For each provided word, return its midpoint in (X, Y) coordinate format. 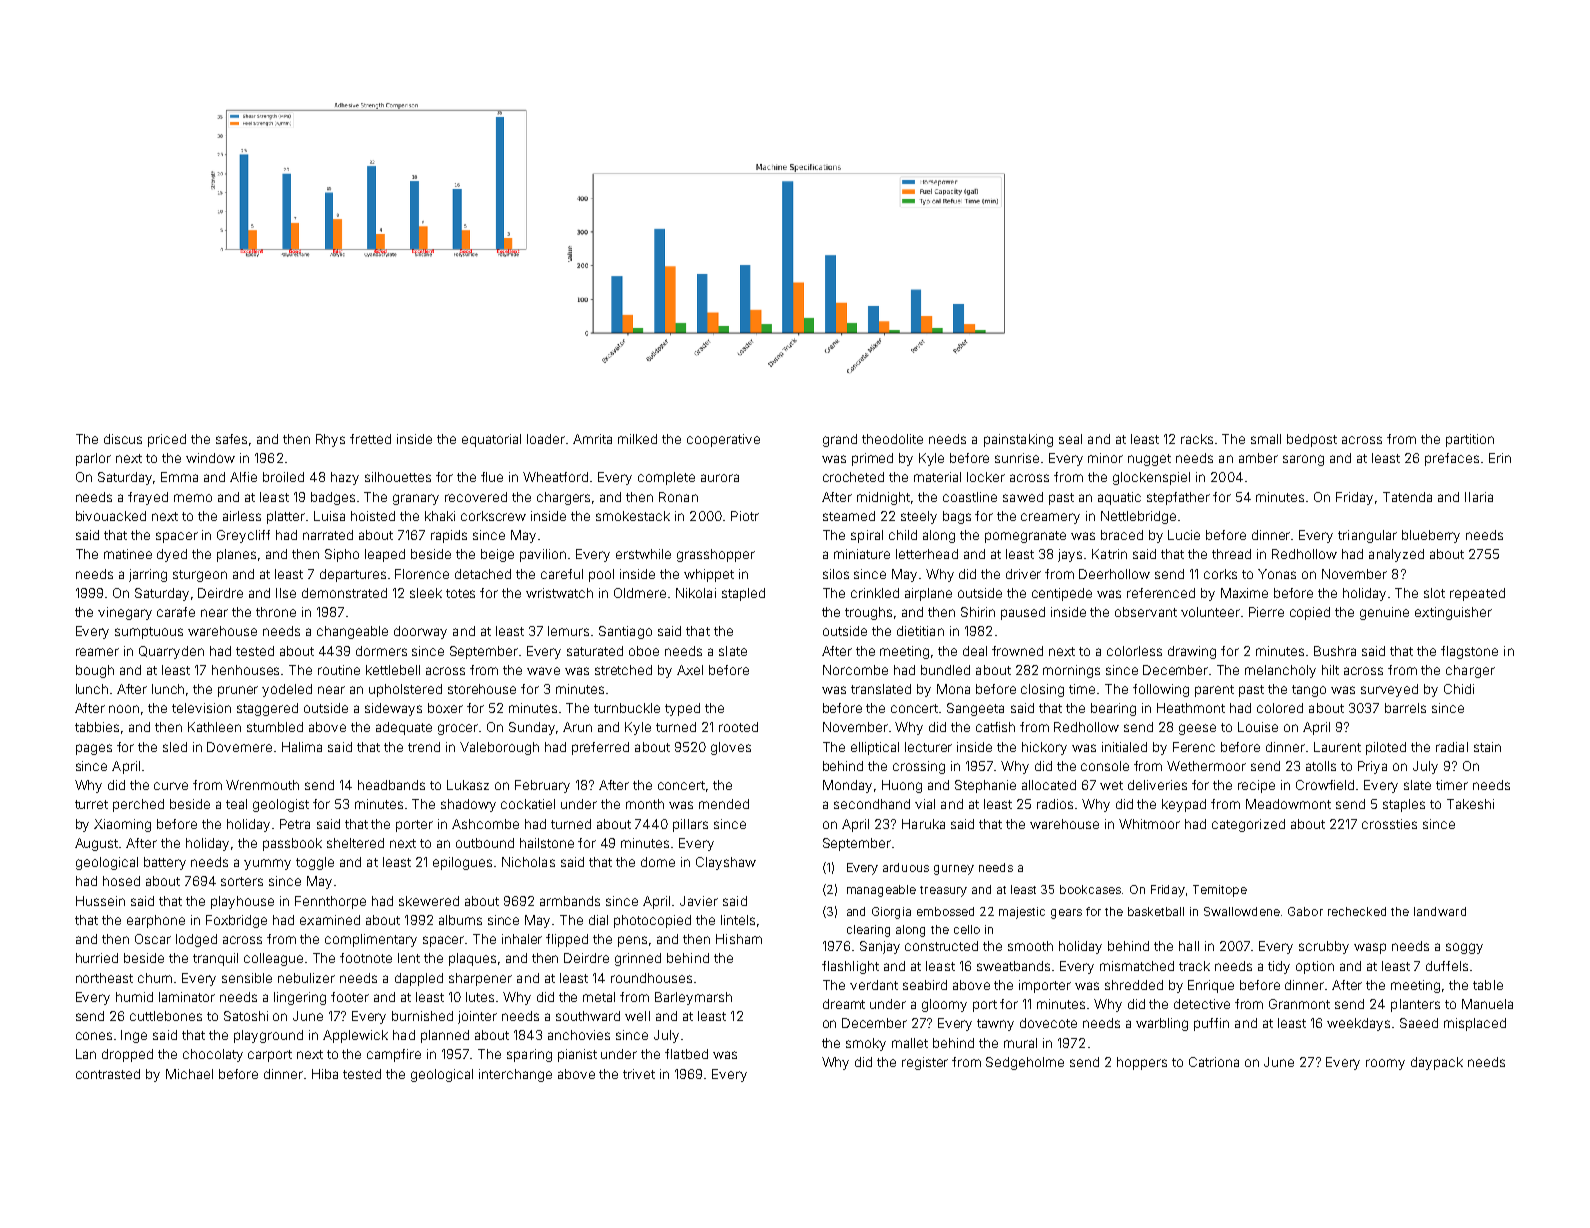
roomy (1385, 1064)
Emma (179, 477)
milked (637, 439)
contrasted (108, 1074)
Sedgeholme (1025, 1063)
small (1266, 439)
